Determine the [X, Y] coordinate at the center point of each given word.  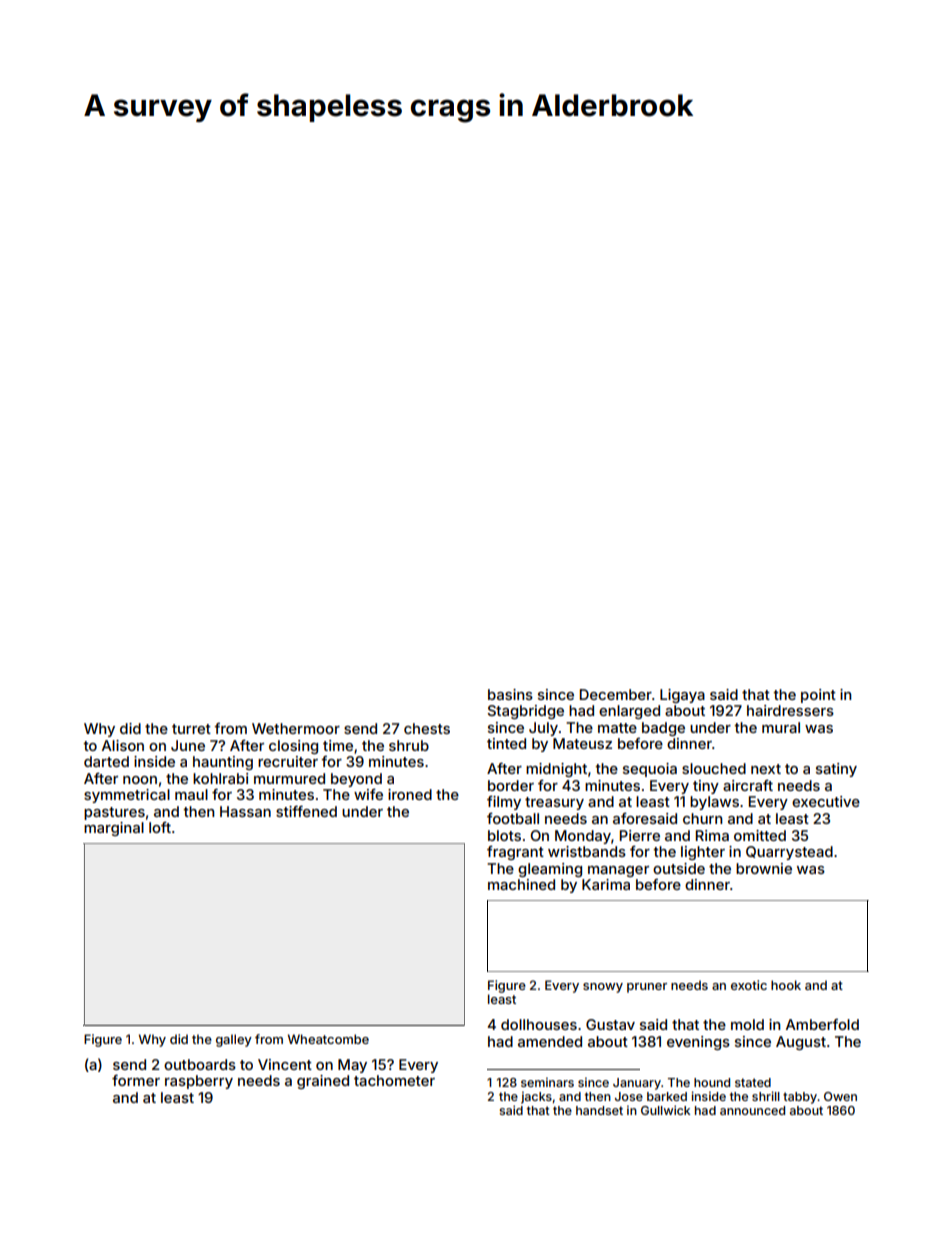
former [136, 1080]
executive [826, 801]
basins [510, 694]
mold [747, 1024]
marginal [114, 829]
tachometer [394, 1080]
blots [504, 835]
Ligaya [682, 696]
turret [191, 729]
